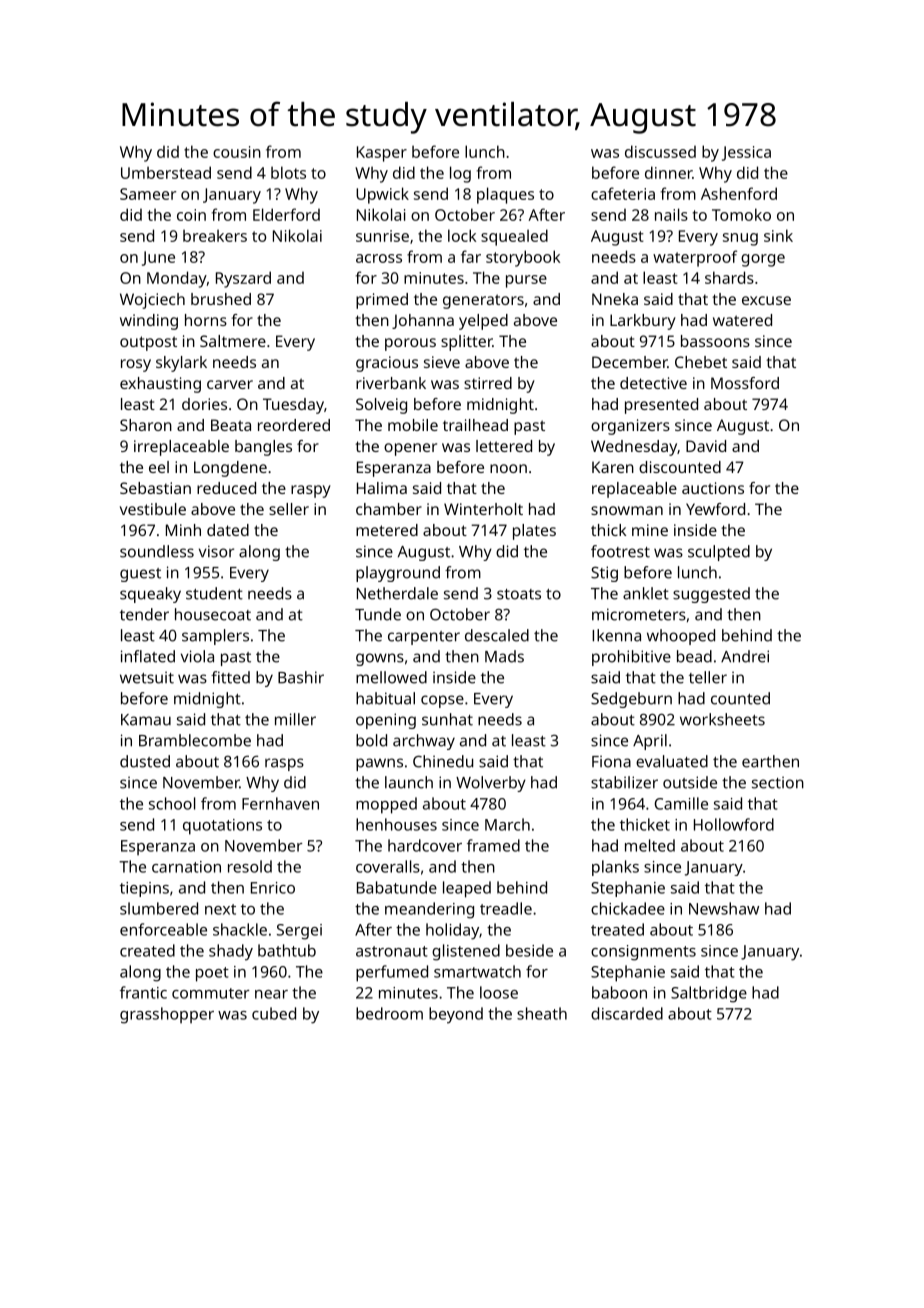 This page has width=924, height=1308. What do you see at coordinates (398, 574) in the page?
I see `playground` at bounding box center [398, 574].
